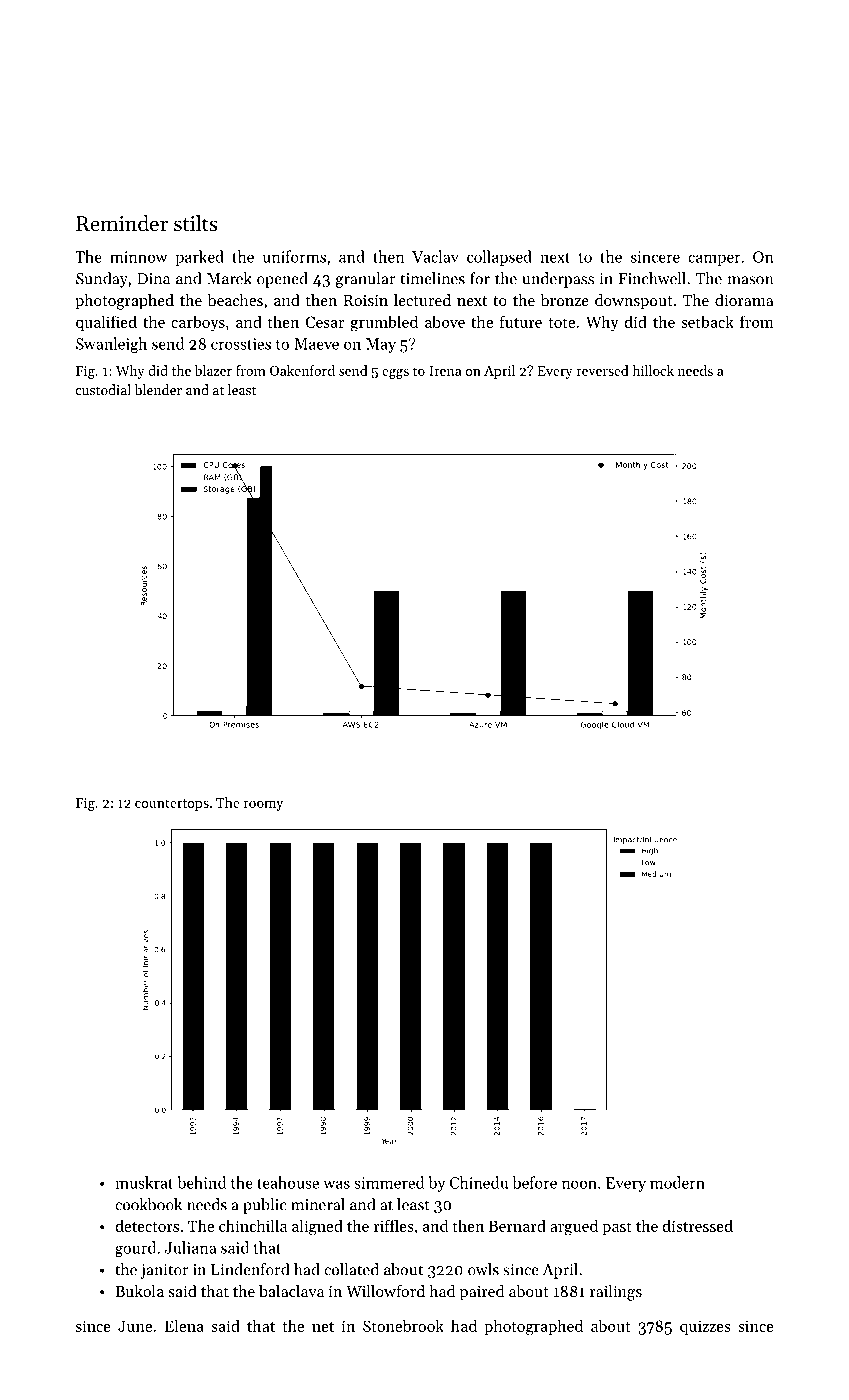  What do you see at coordinates (263, 806) in the screenshot?
I see `roomy` at bounding box center [263, 806].
